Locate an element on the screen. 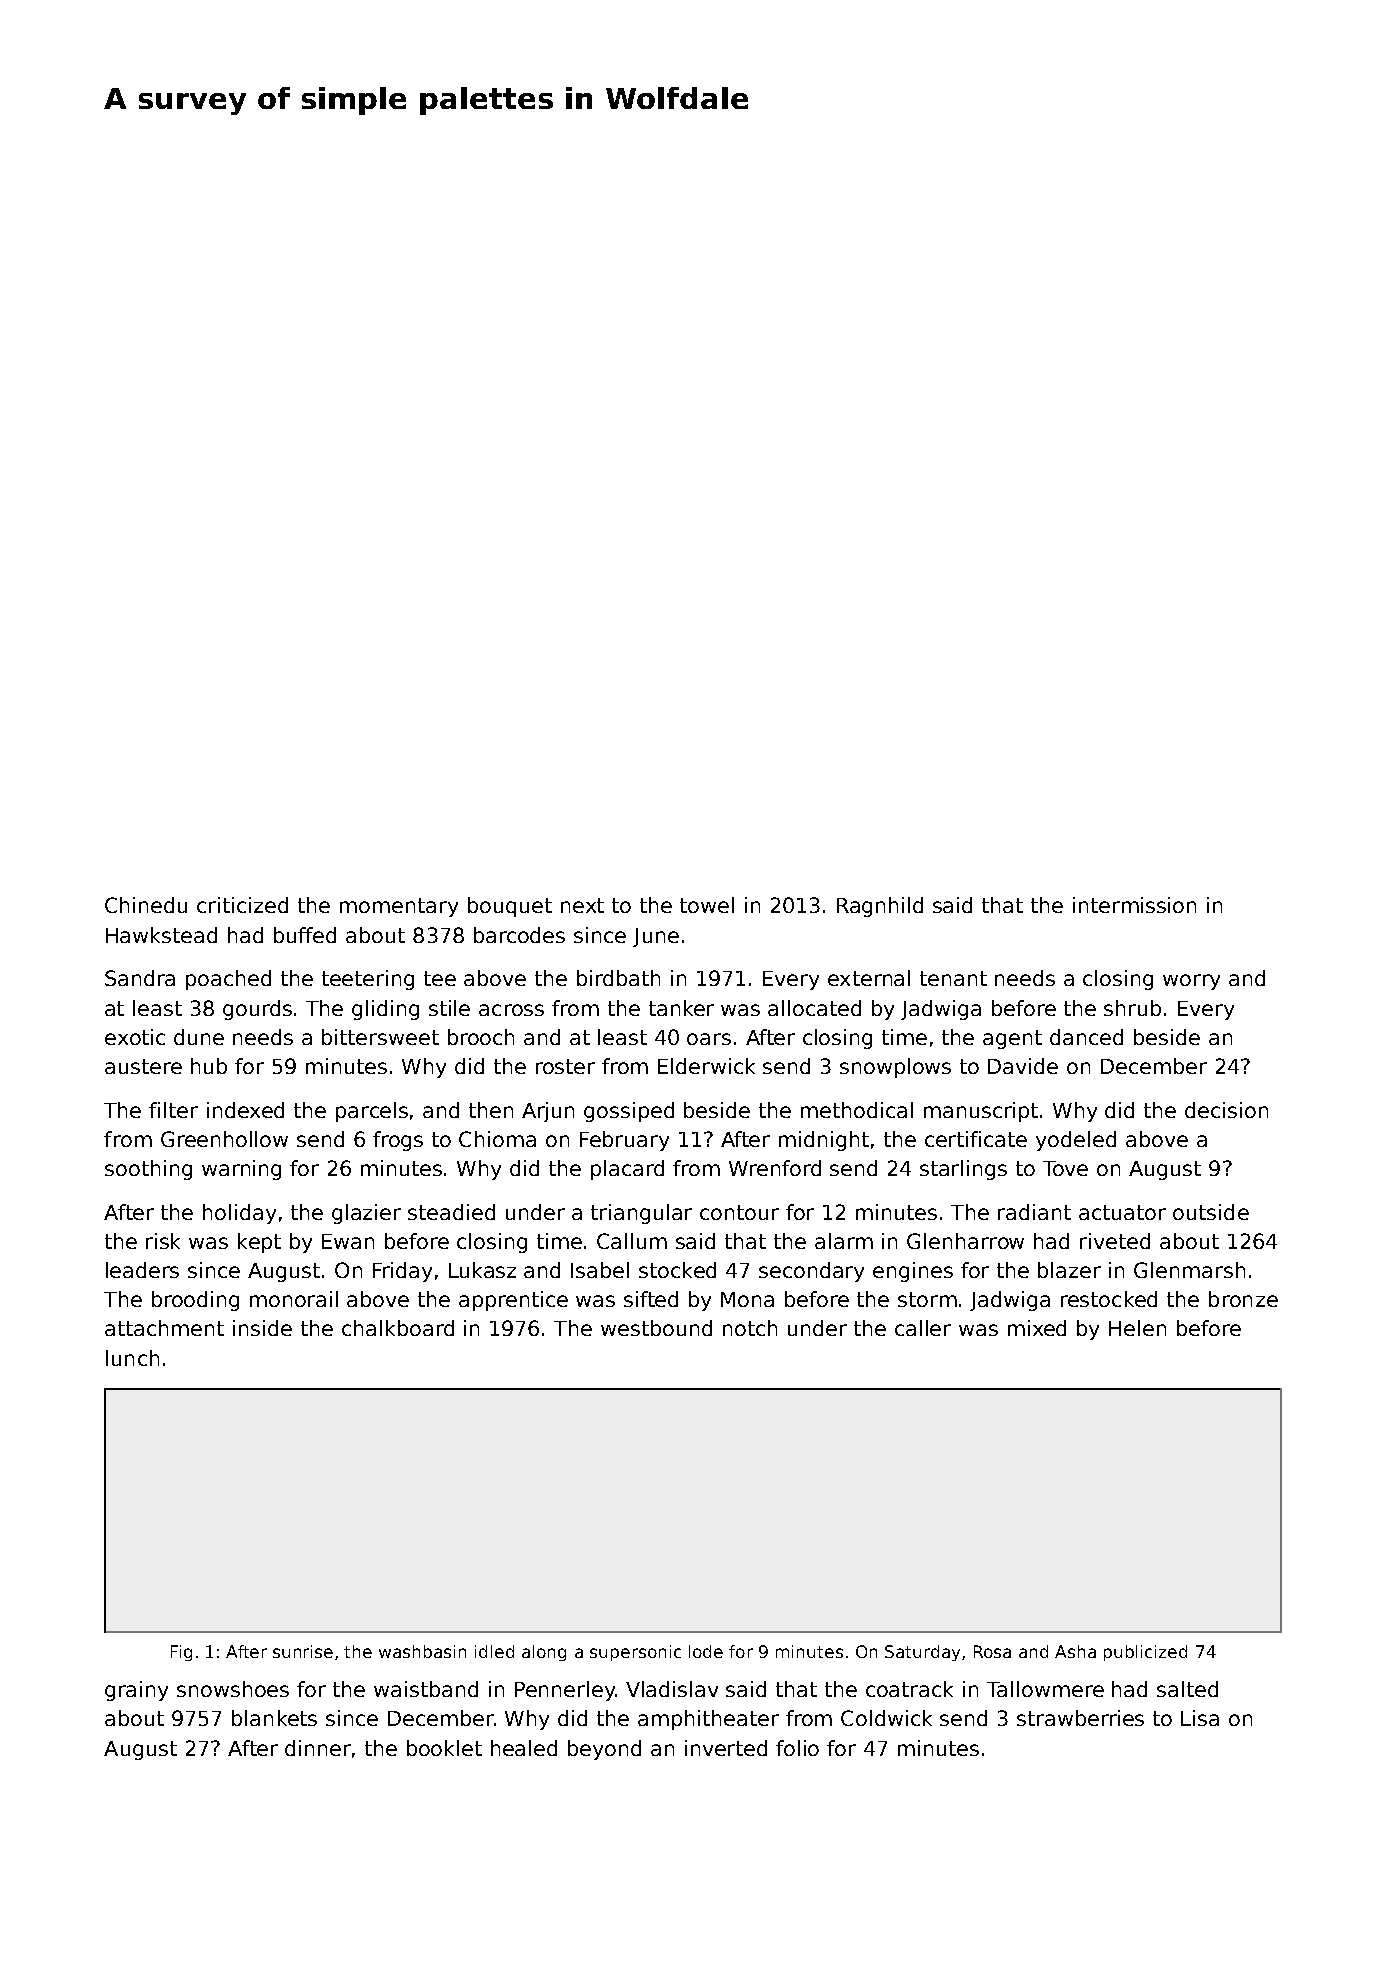 This screenshot has width=1386, height=1969. worry is located at coordinates (1191, 982).
